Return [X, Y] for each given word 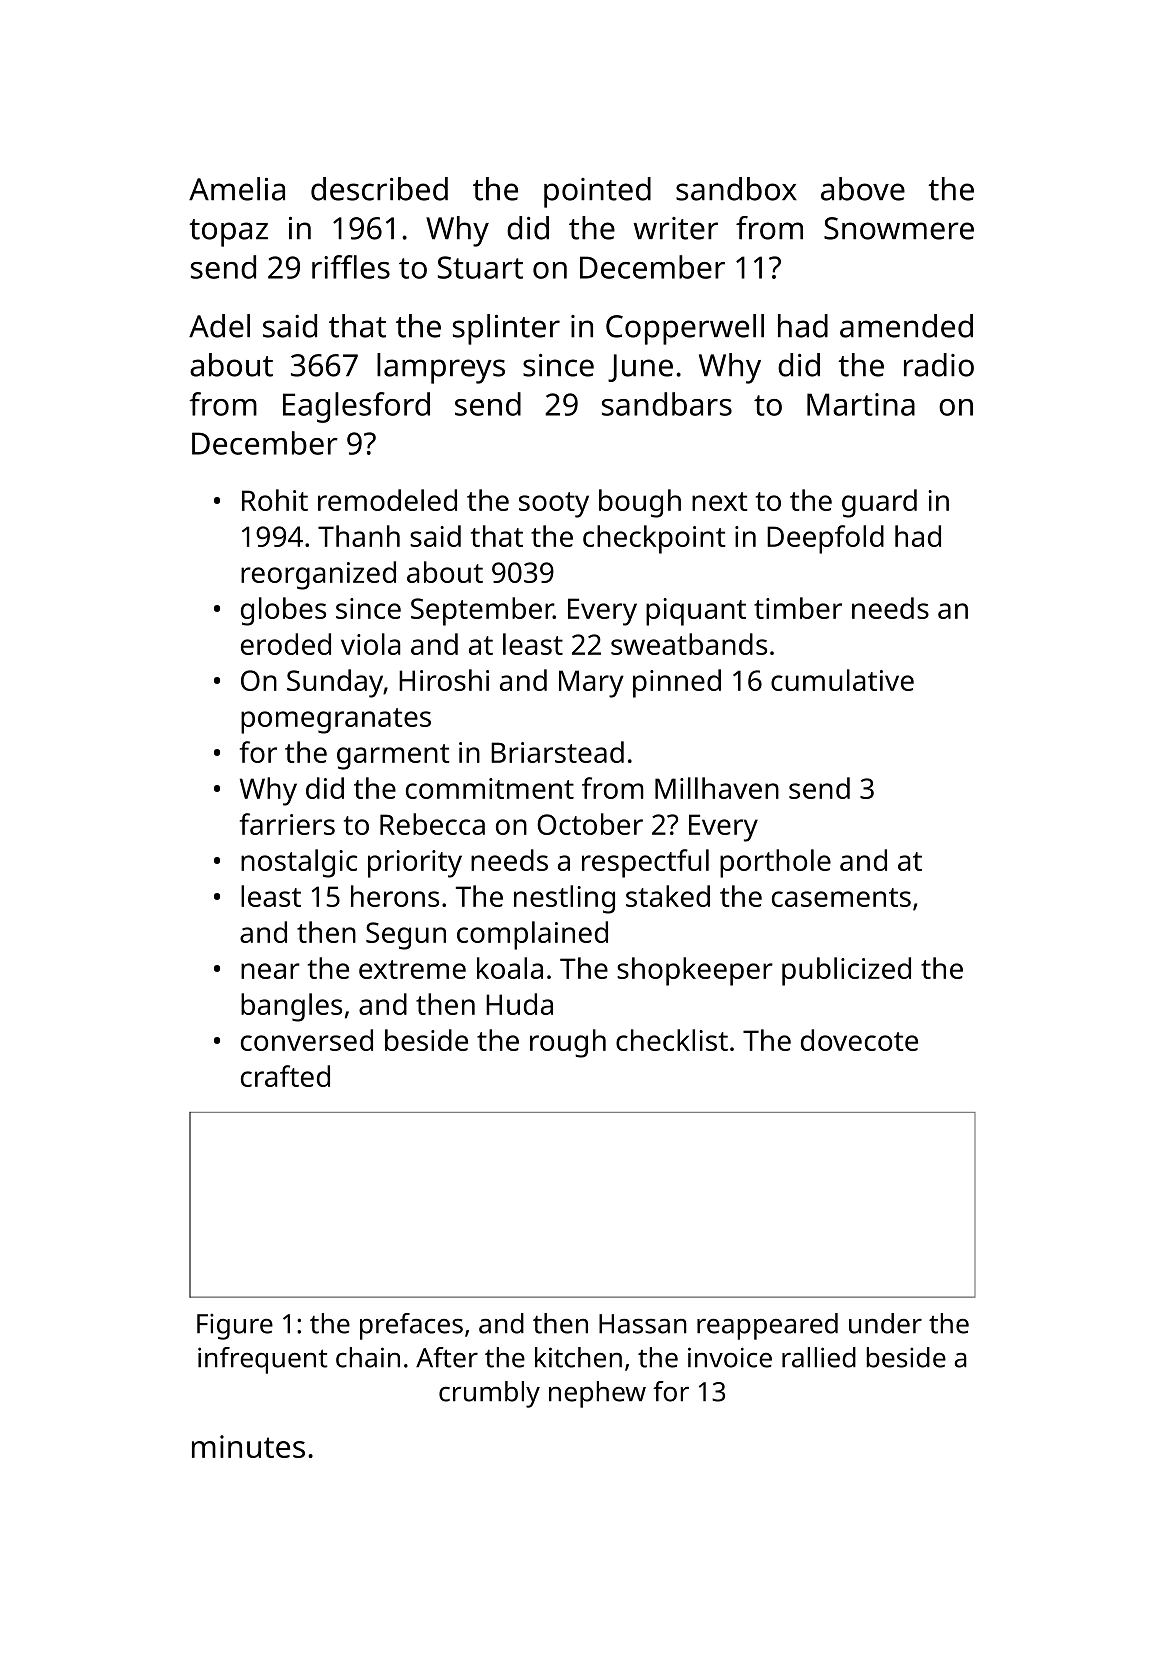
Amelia [237, 189]
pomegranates [336, 721]
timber [798, 608]
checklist [672, 1040]
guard [879, 503]
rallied [819, 1357]
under [885, 1323]
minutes [248, 1446]
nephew [597, 1394]
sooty [554, 505]
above [863, 189]
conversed [307, 1040]
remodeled [387, 500]
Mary [591, 684]
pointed [597, 192]
